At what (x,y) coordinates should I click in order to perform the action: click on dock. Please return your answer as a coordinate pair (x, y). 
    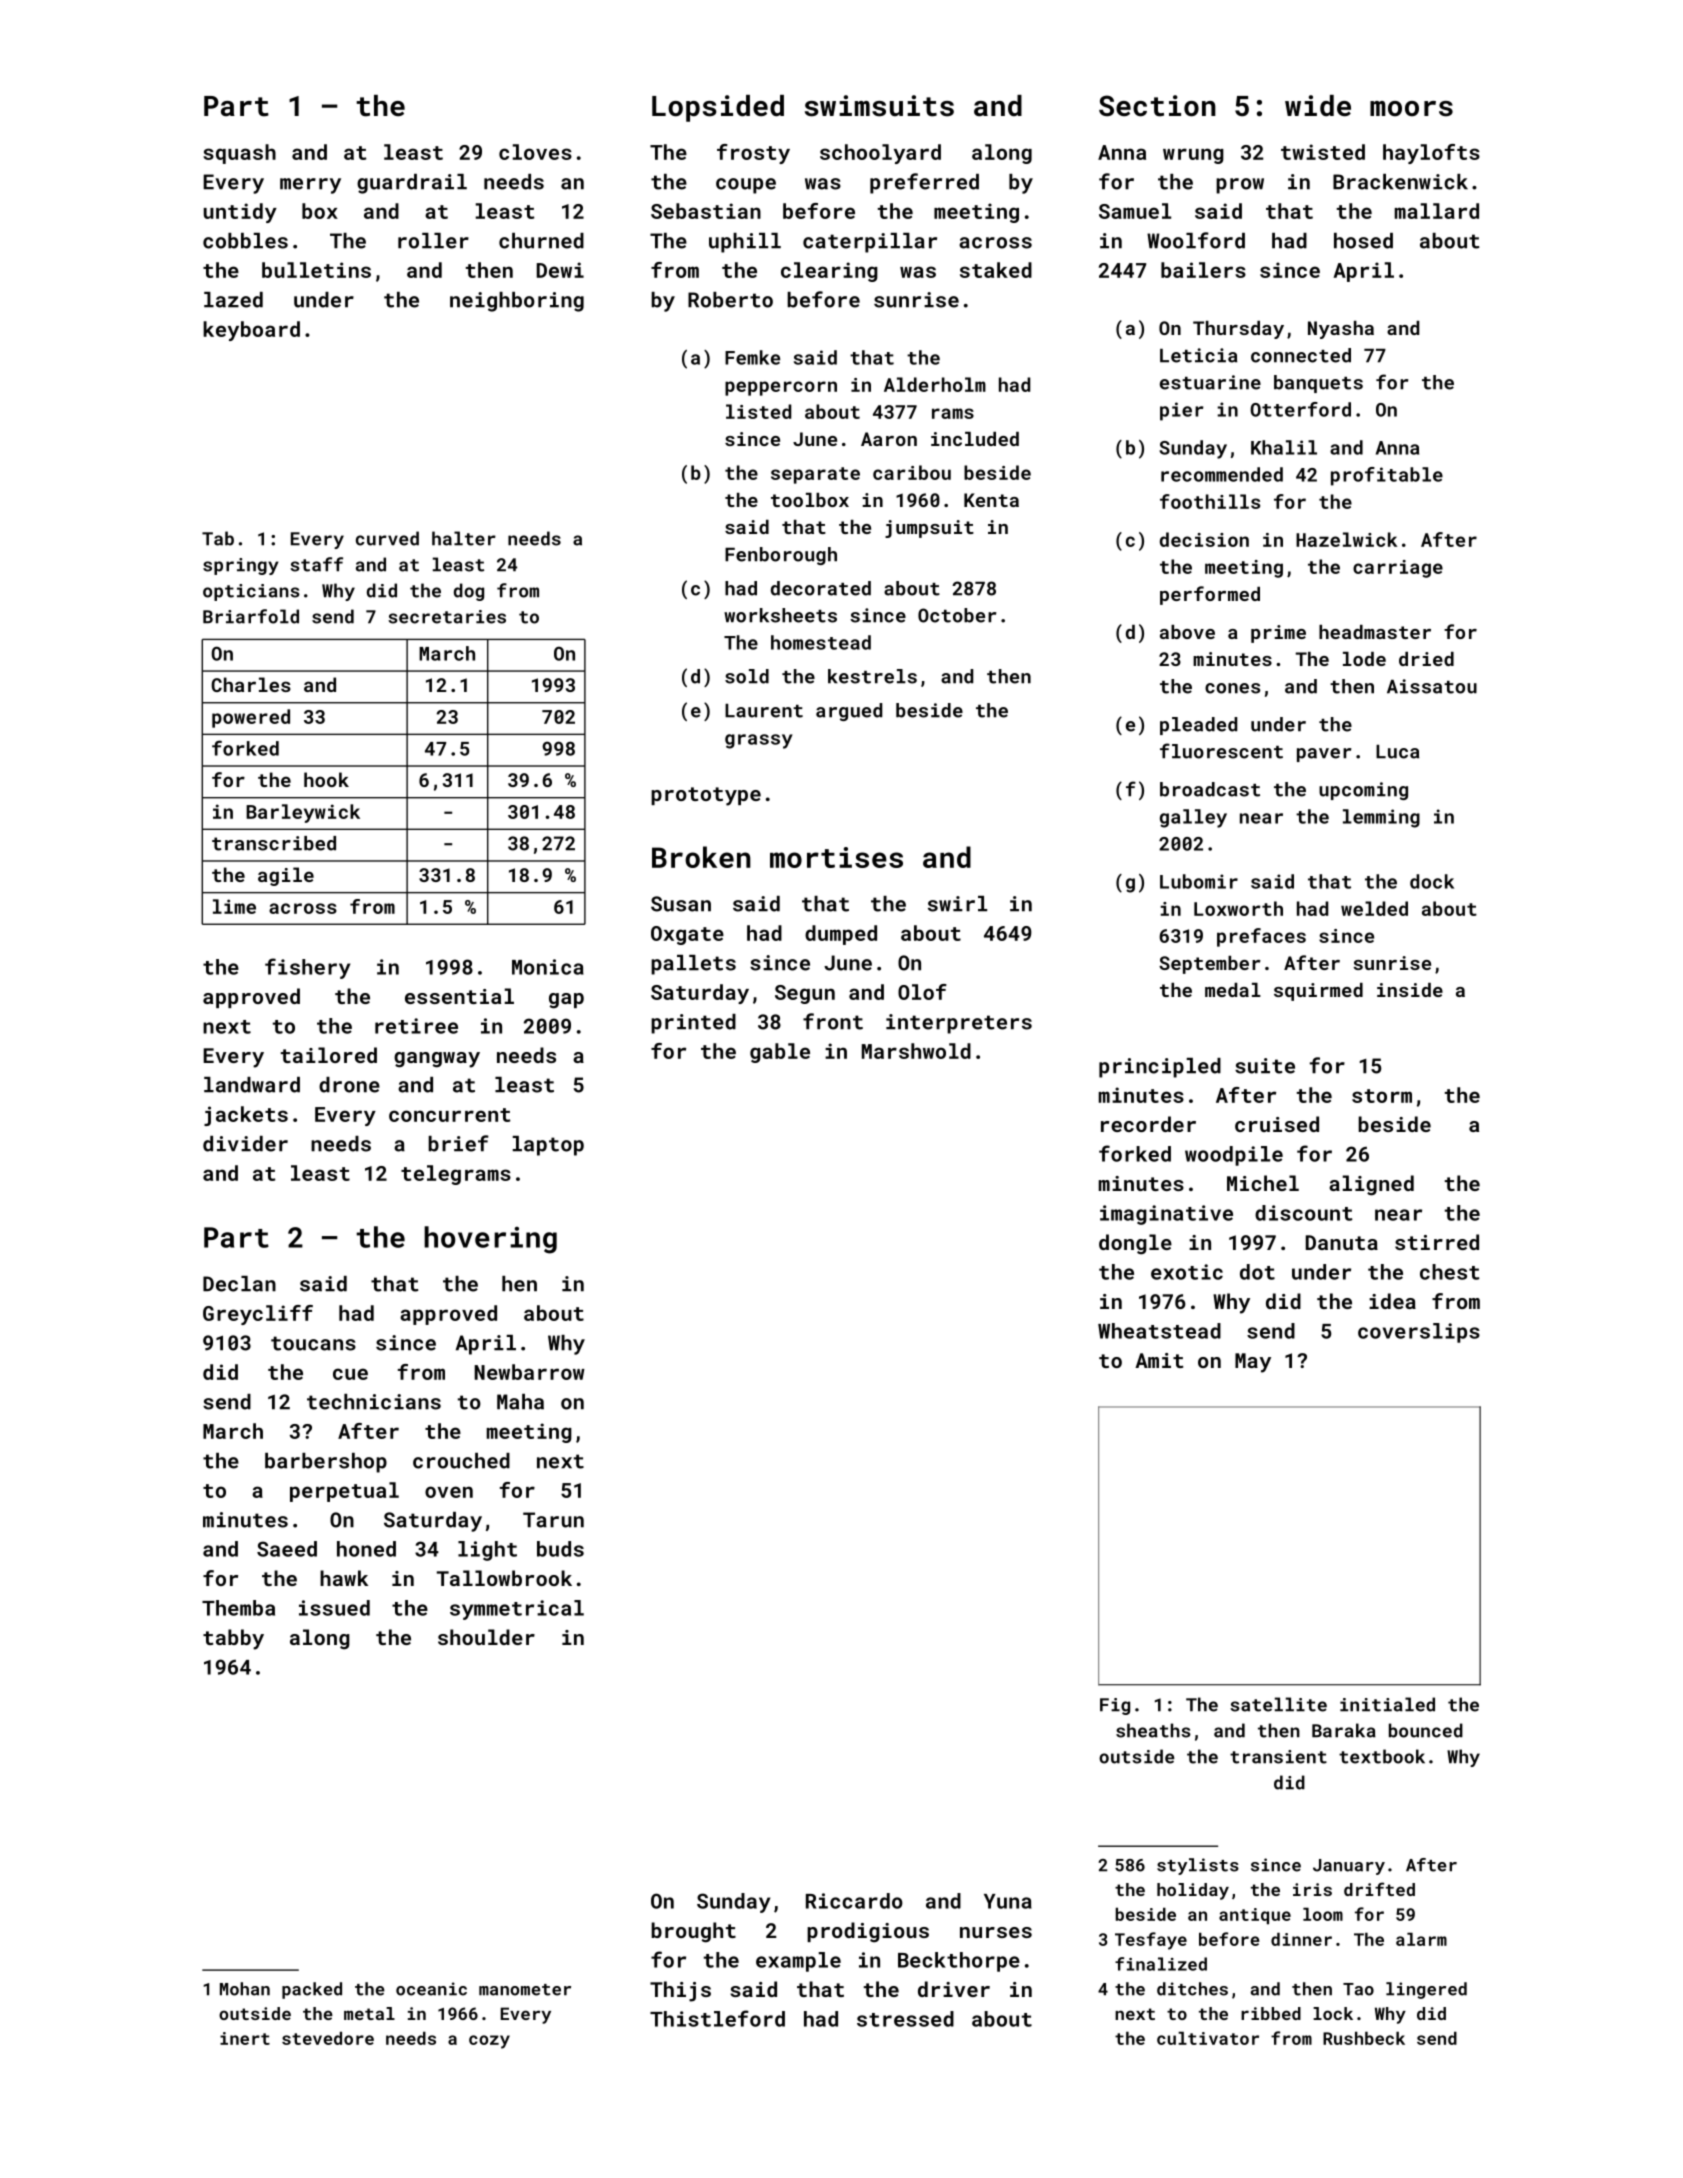
    Looking at the image, I should click on (1432, 881).
